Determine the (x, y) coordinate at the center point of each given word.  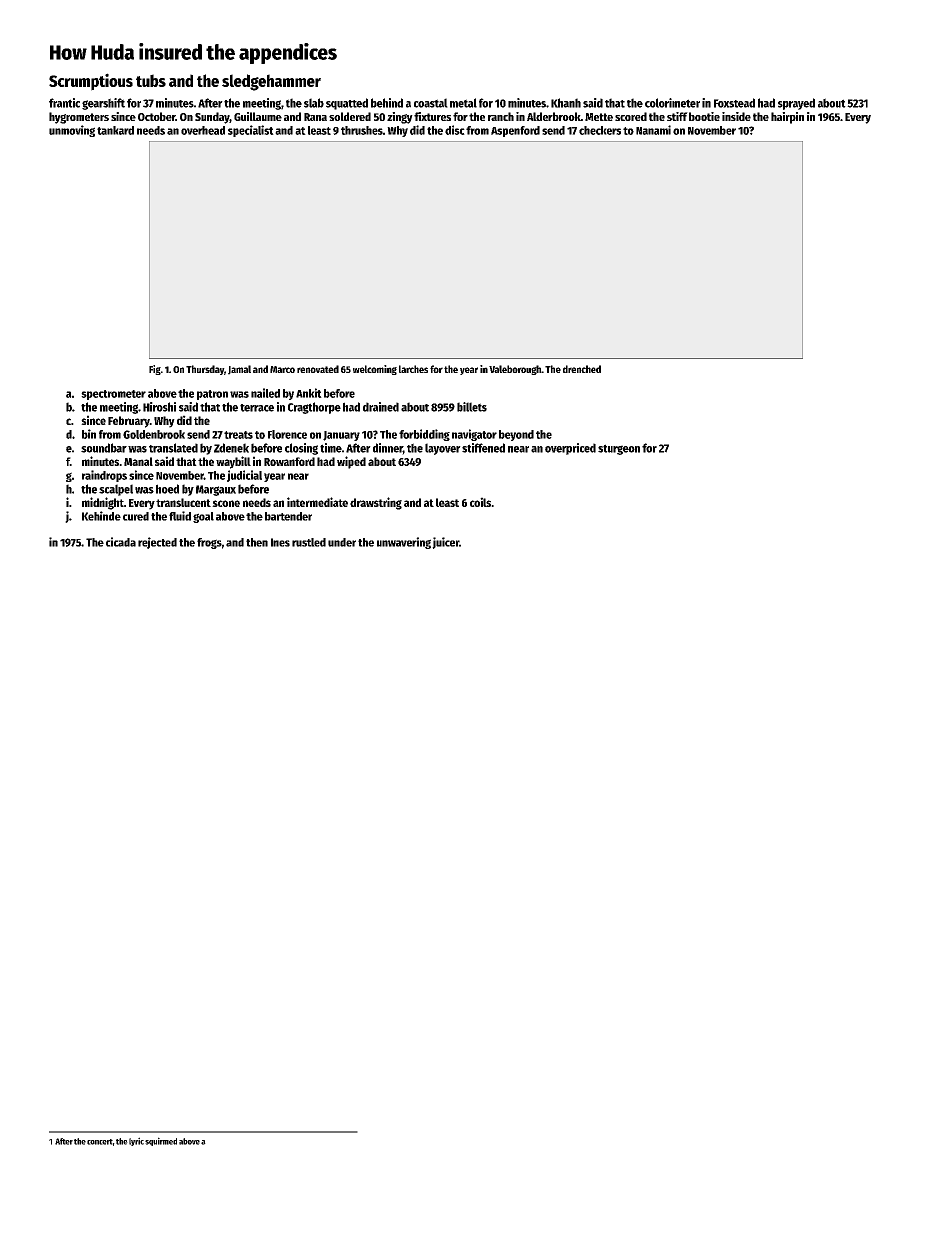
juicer (445, 543)
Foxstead (734, 103)
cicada (121, 542)
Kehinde (101, 516)
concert (100, 1142)
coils (480, 502)
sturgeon (619, 449)
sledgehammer (271, 82)
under (342, 542)
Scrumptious (91, 82)
